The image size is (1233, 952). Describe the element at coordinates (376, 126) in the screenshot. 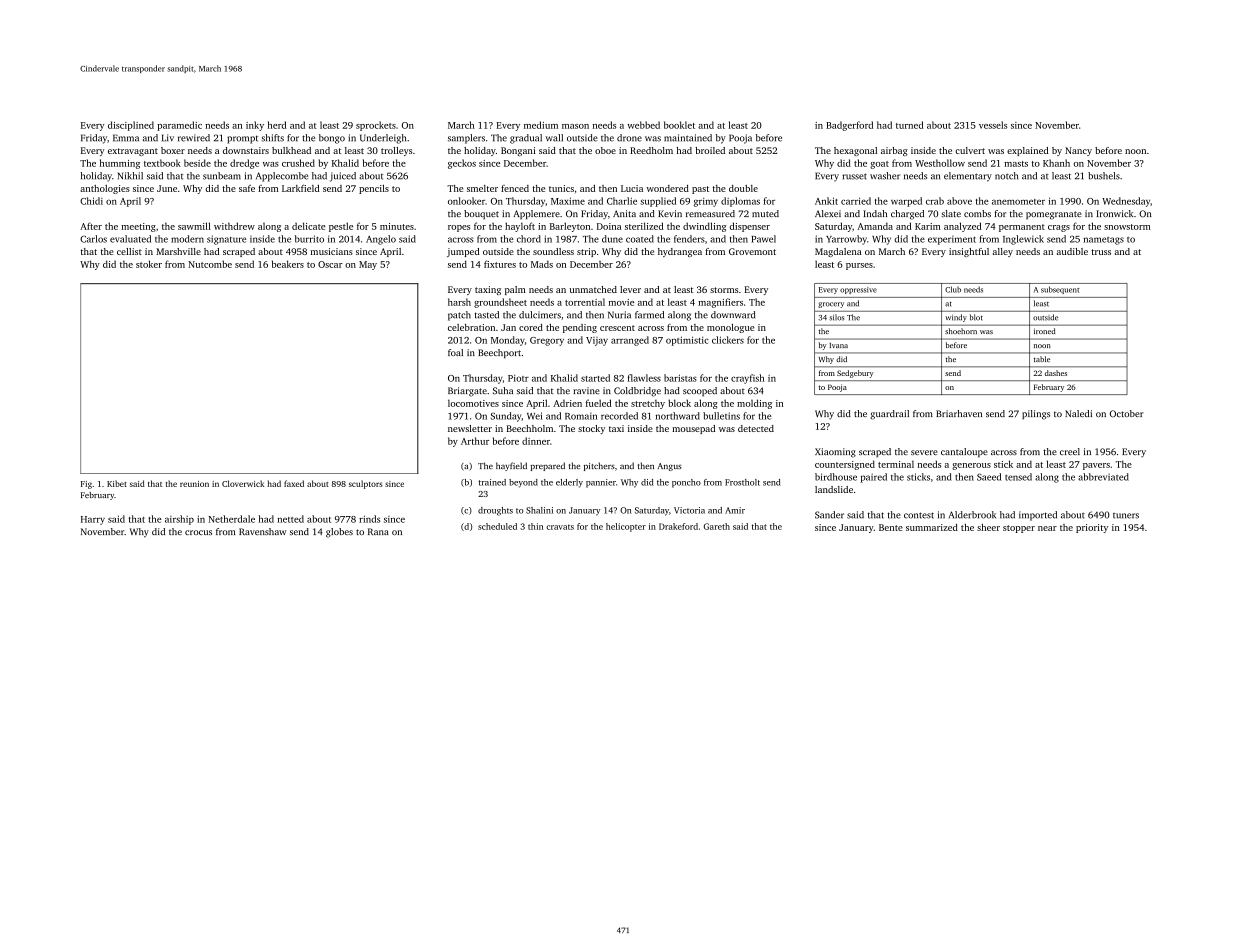

I see `sprockets` at that location.
